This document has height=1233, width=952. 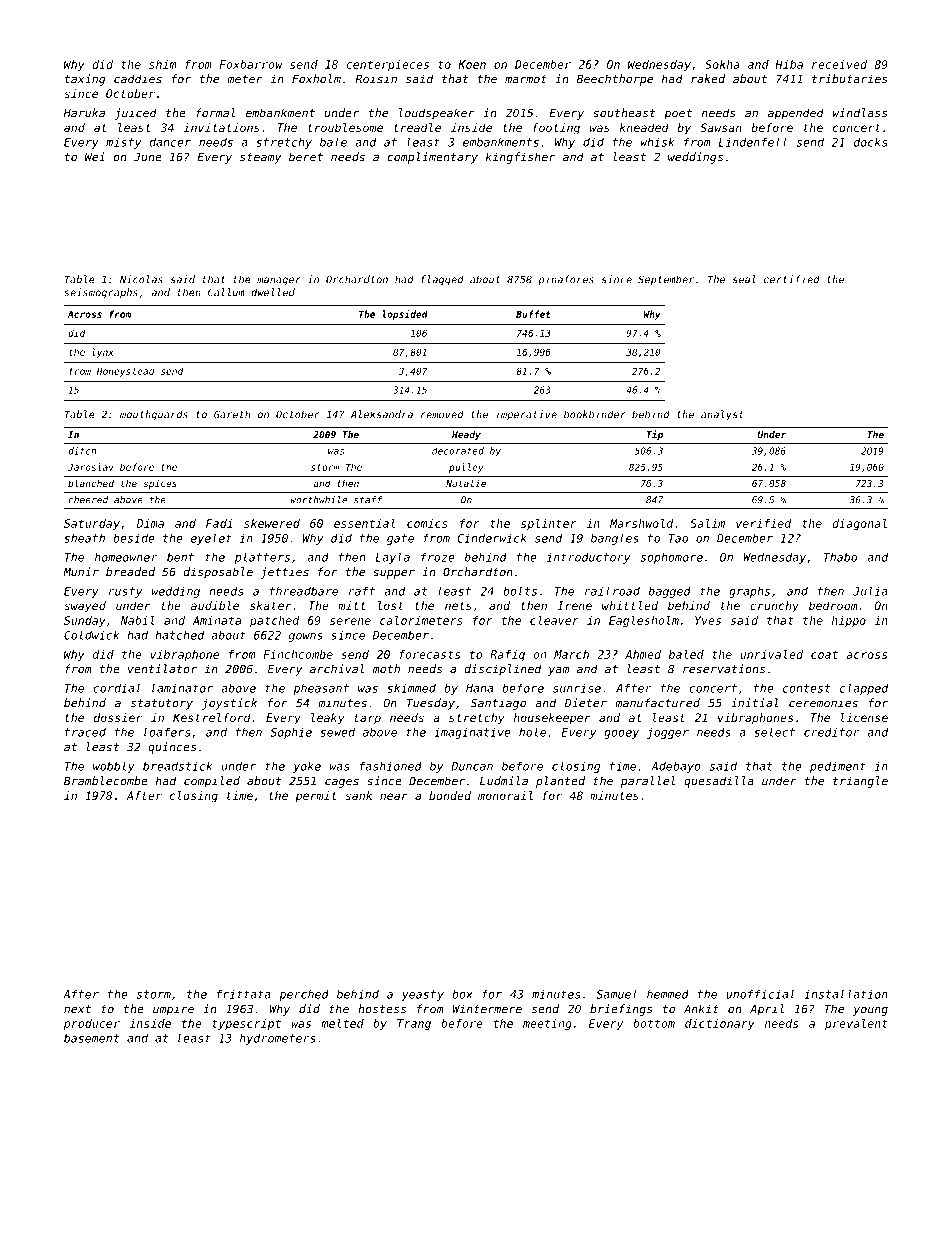 I want to click on Buffet, so click(x=533, y=314).
